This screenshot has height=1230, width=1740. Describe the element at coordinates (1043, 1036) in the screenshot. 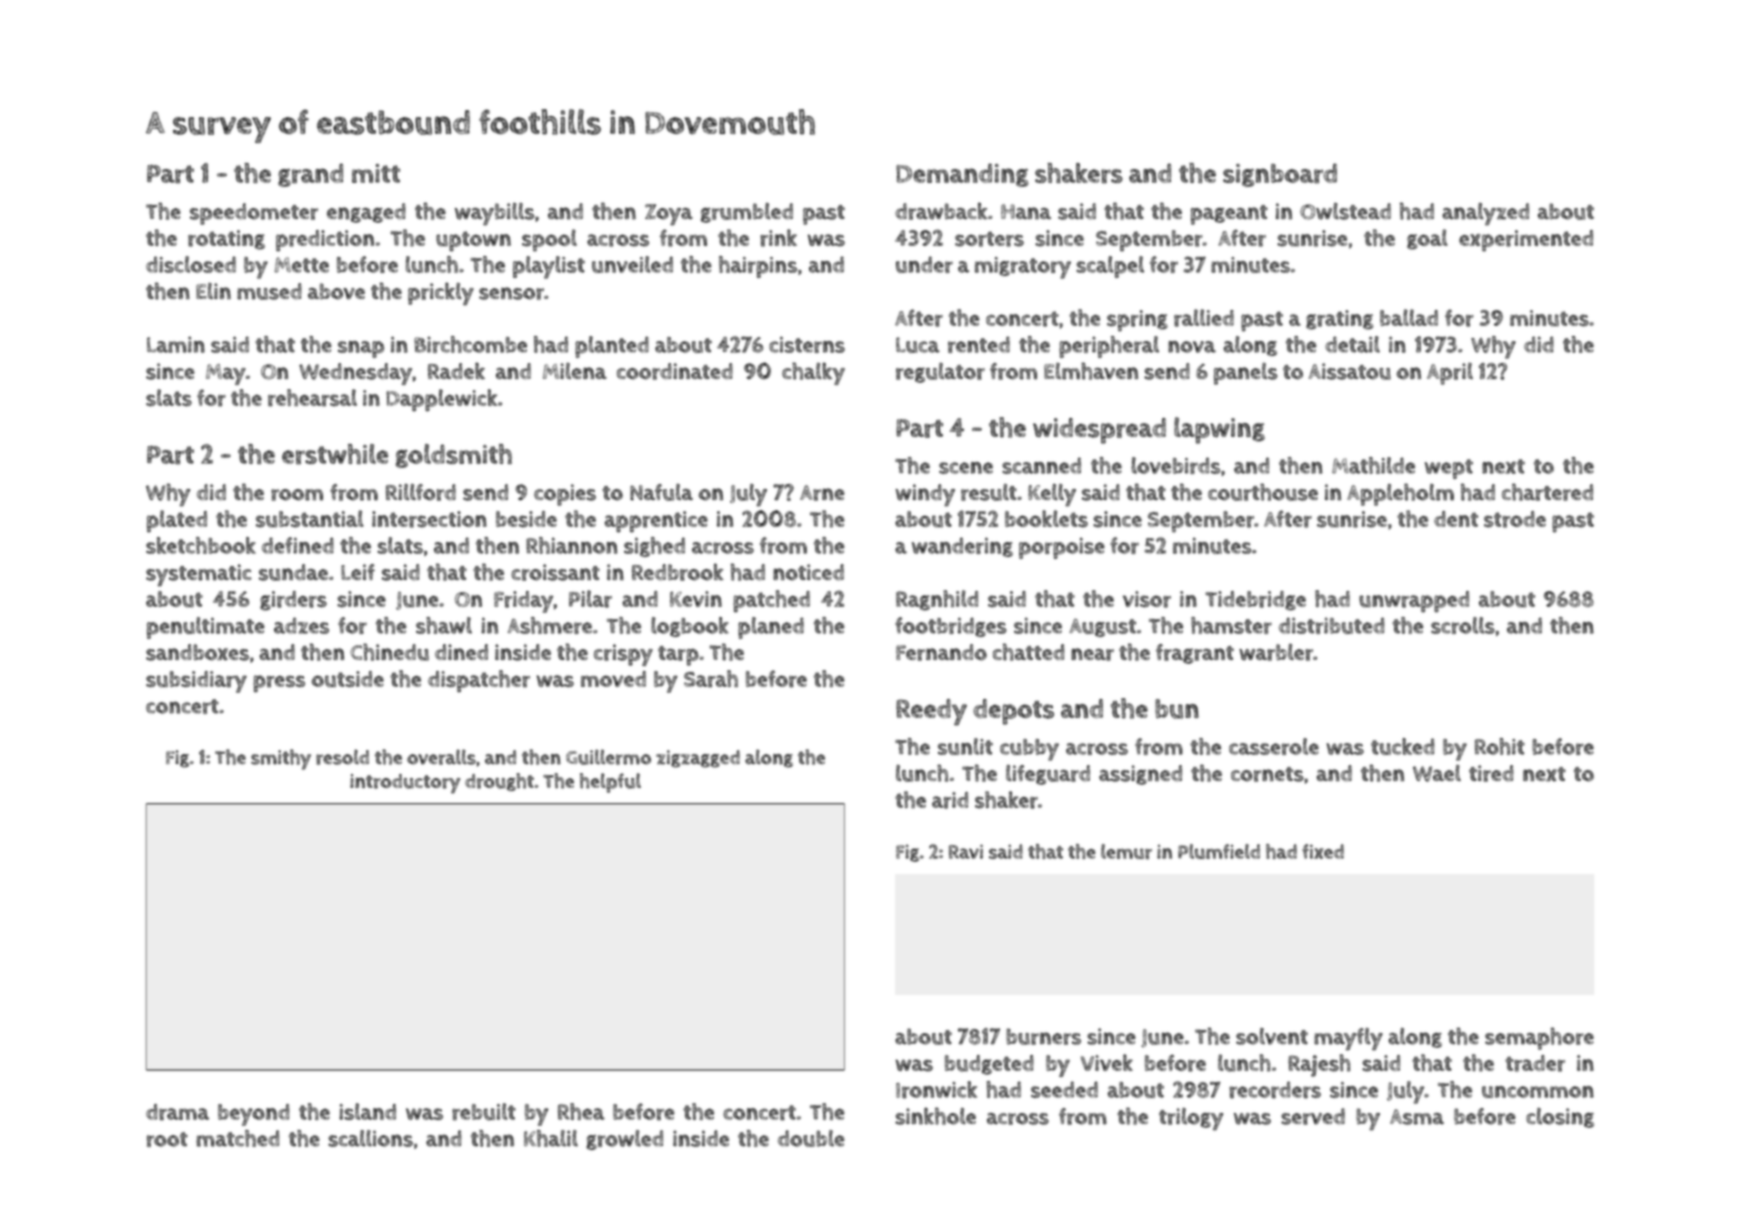

I see `burners` at that location.
